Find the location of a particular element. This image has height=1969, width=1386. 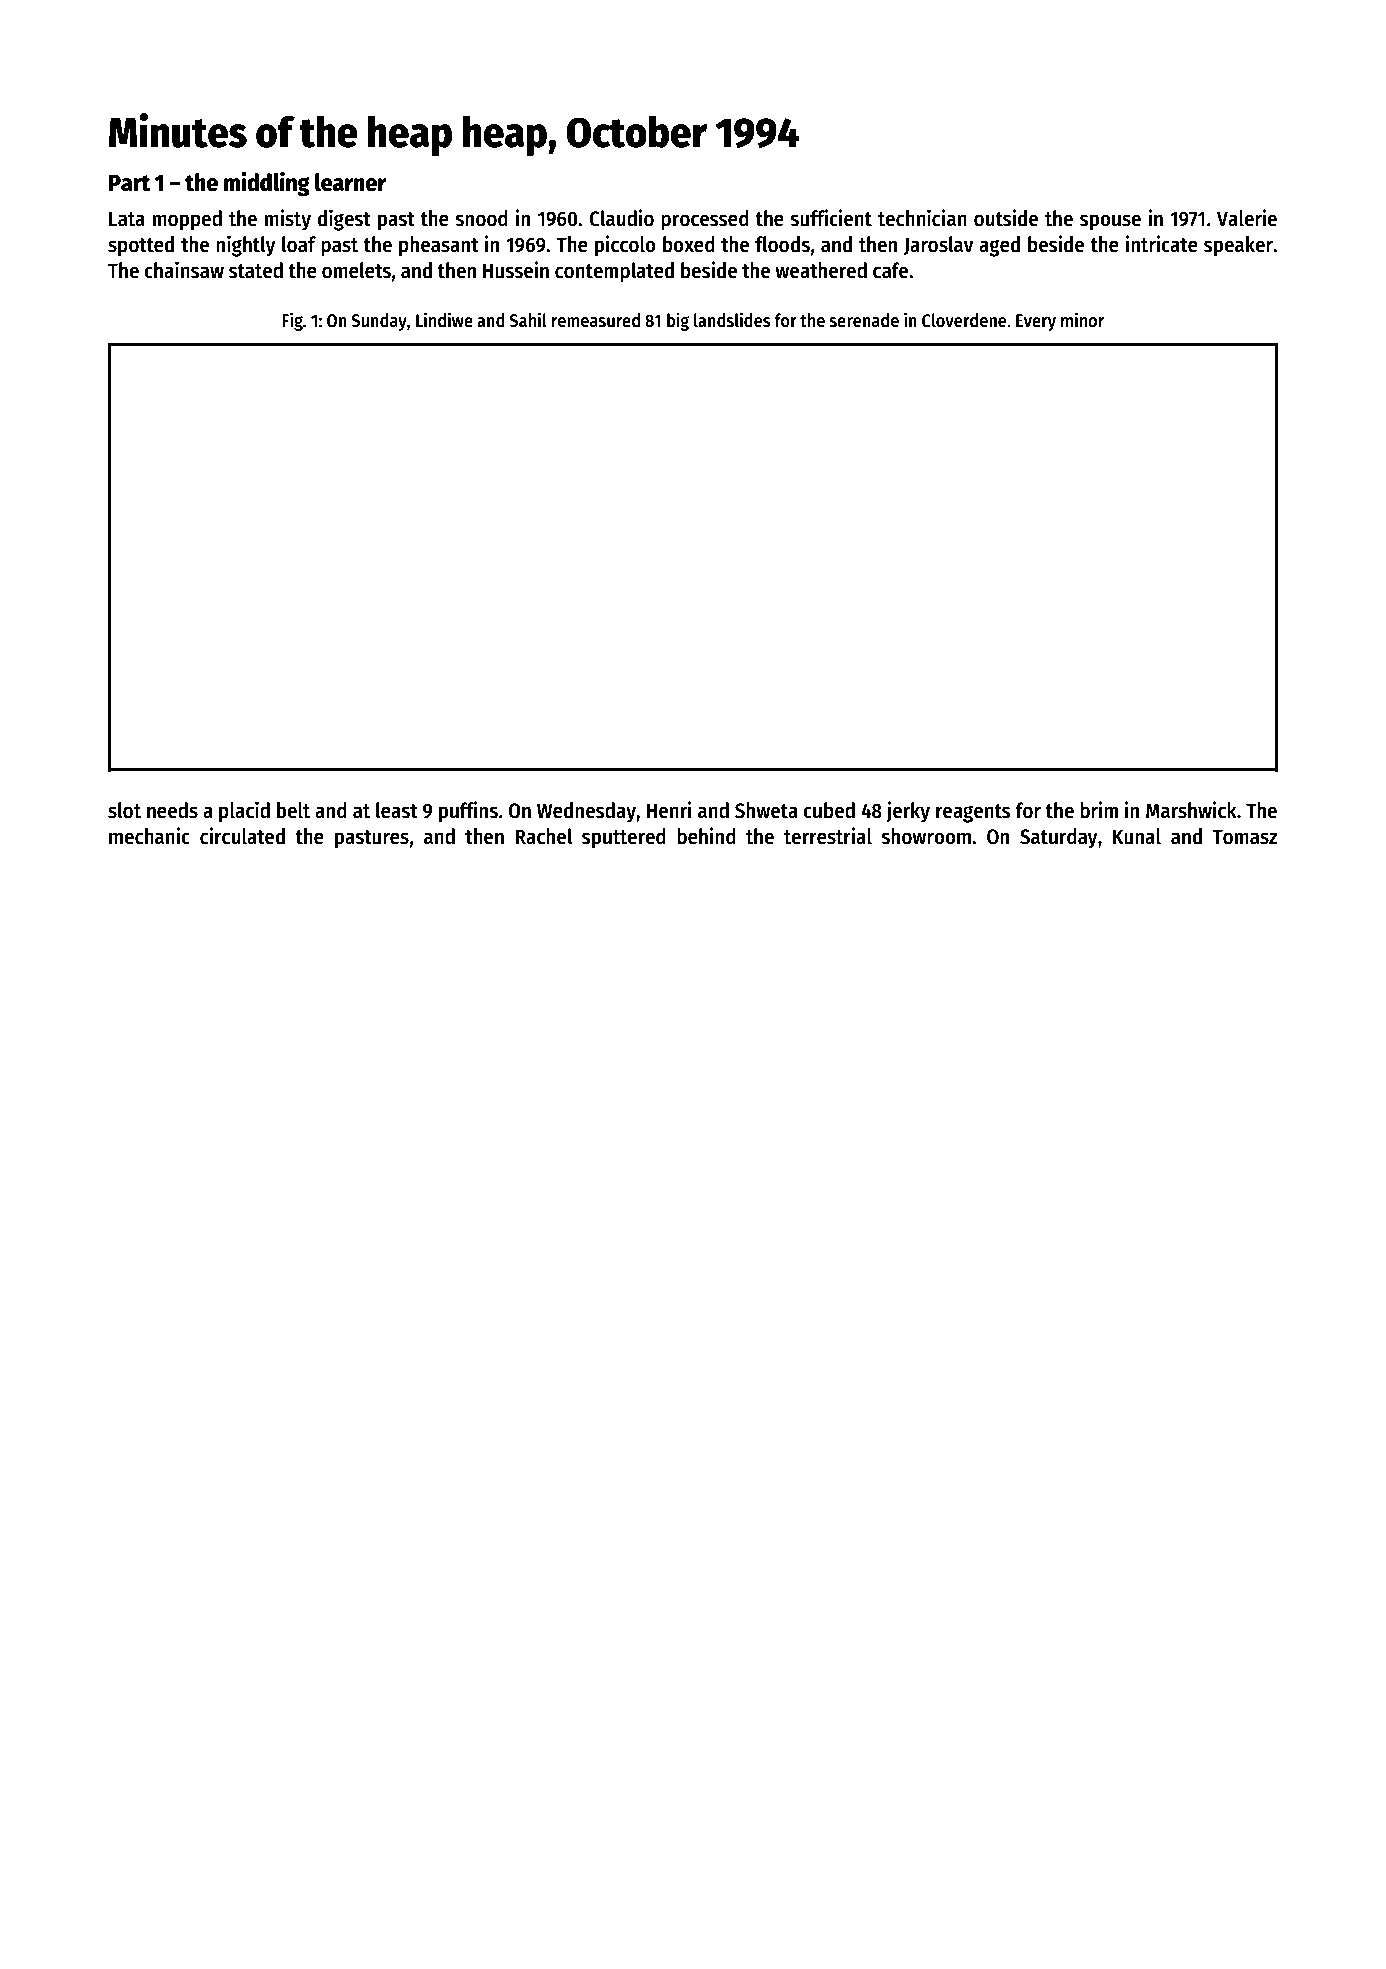

big is located at coordinates (678, 321).
